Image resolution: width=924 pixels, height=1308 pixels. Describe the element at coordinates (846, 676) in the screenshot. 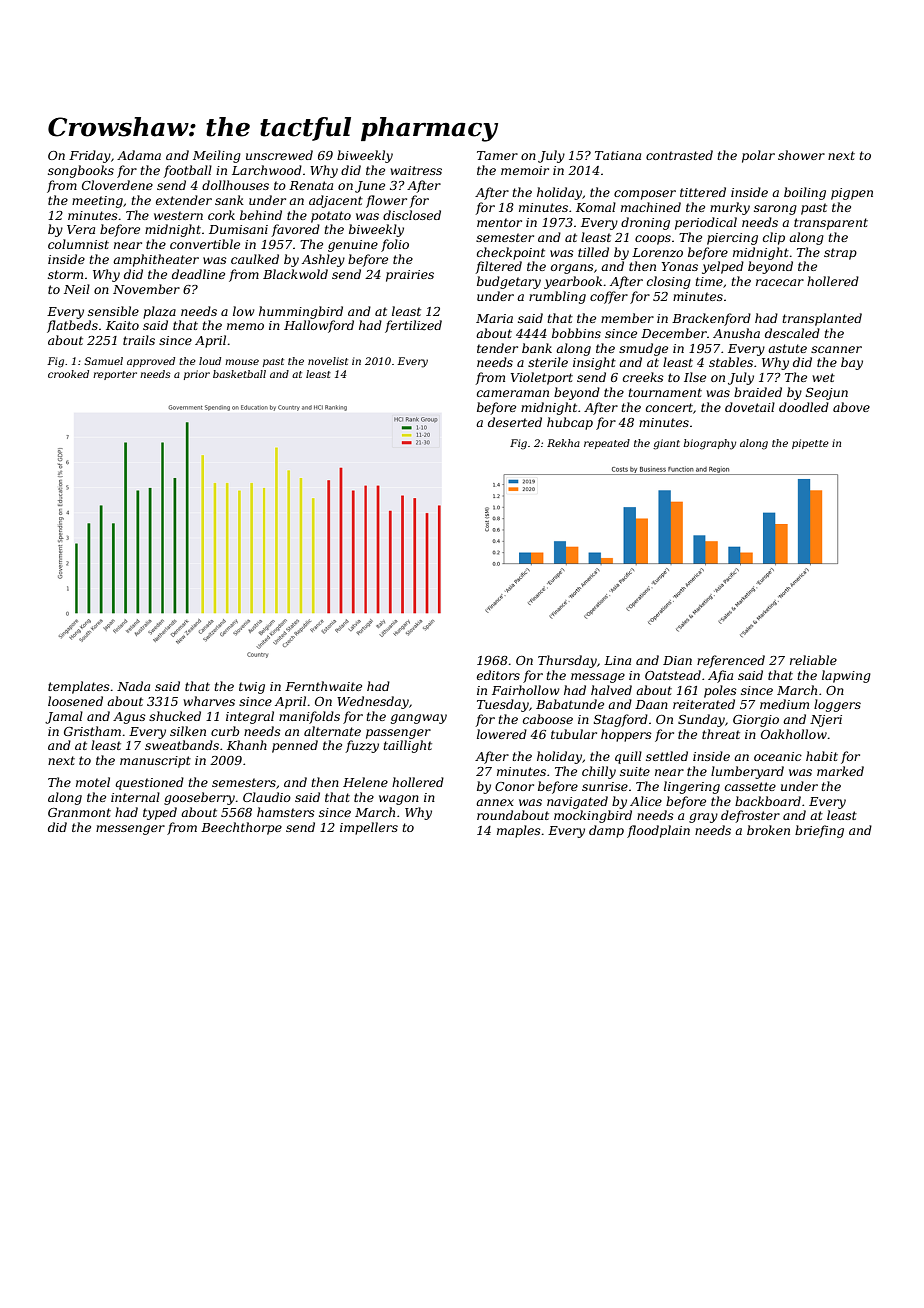

I see `lapwing` at that location.
